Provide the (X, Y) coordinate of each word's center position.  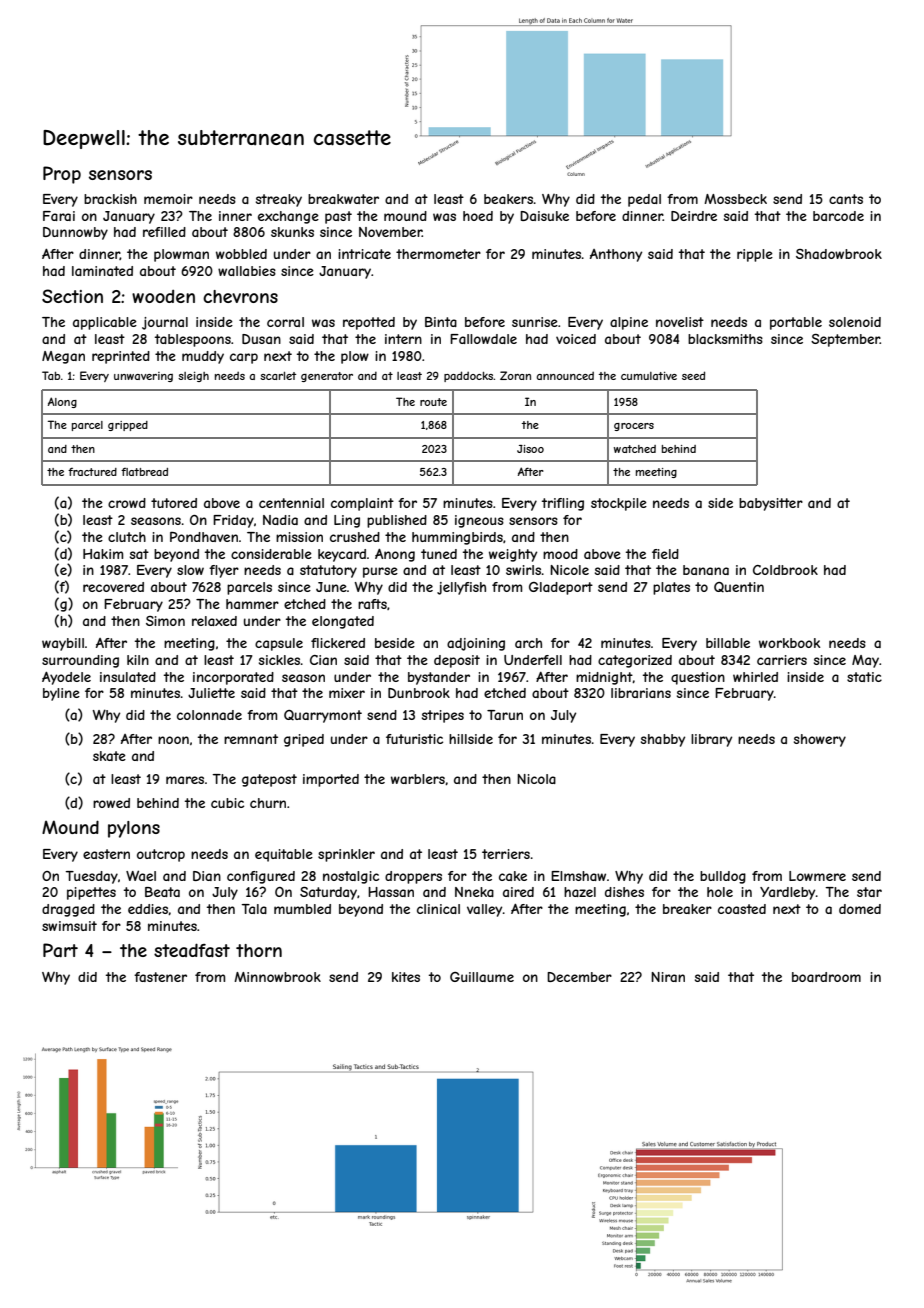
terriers (506, 854)
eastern (106, 854)
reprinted (121, 357)
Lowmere (817, 876)
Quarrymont (323, 716)
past (338, 217)
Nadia (280, 520)
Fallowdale (483, 339)
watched (635, 449)
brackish (110, 199)
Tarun (505, 715)
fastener (160, 977)
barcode (838, 216)
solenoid (855, 322)
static (864, 677)
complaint (362, 504)
